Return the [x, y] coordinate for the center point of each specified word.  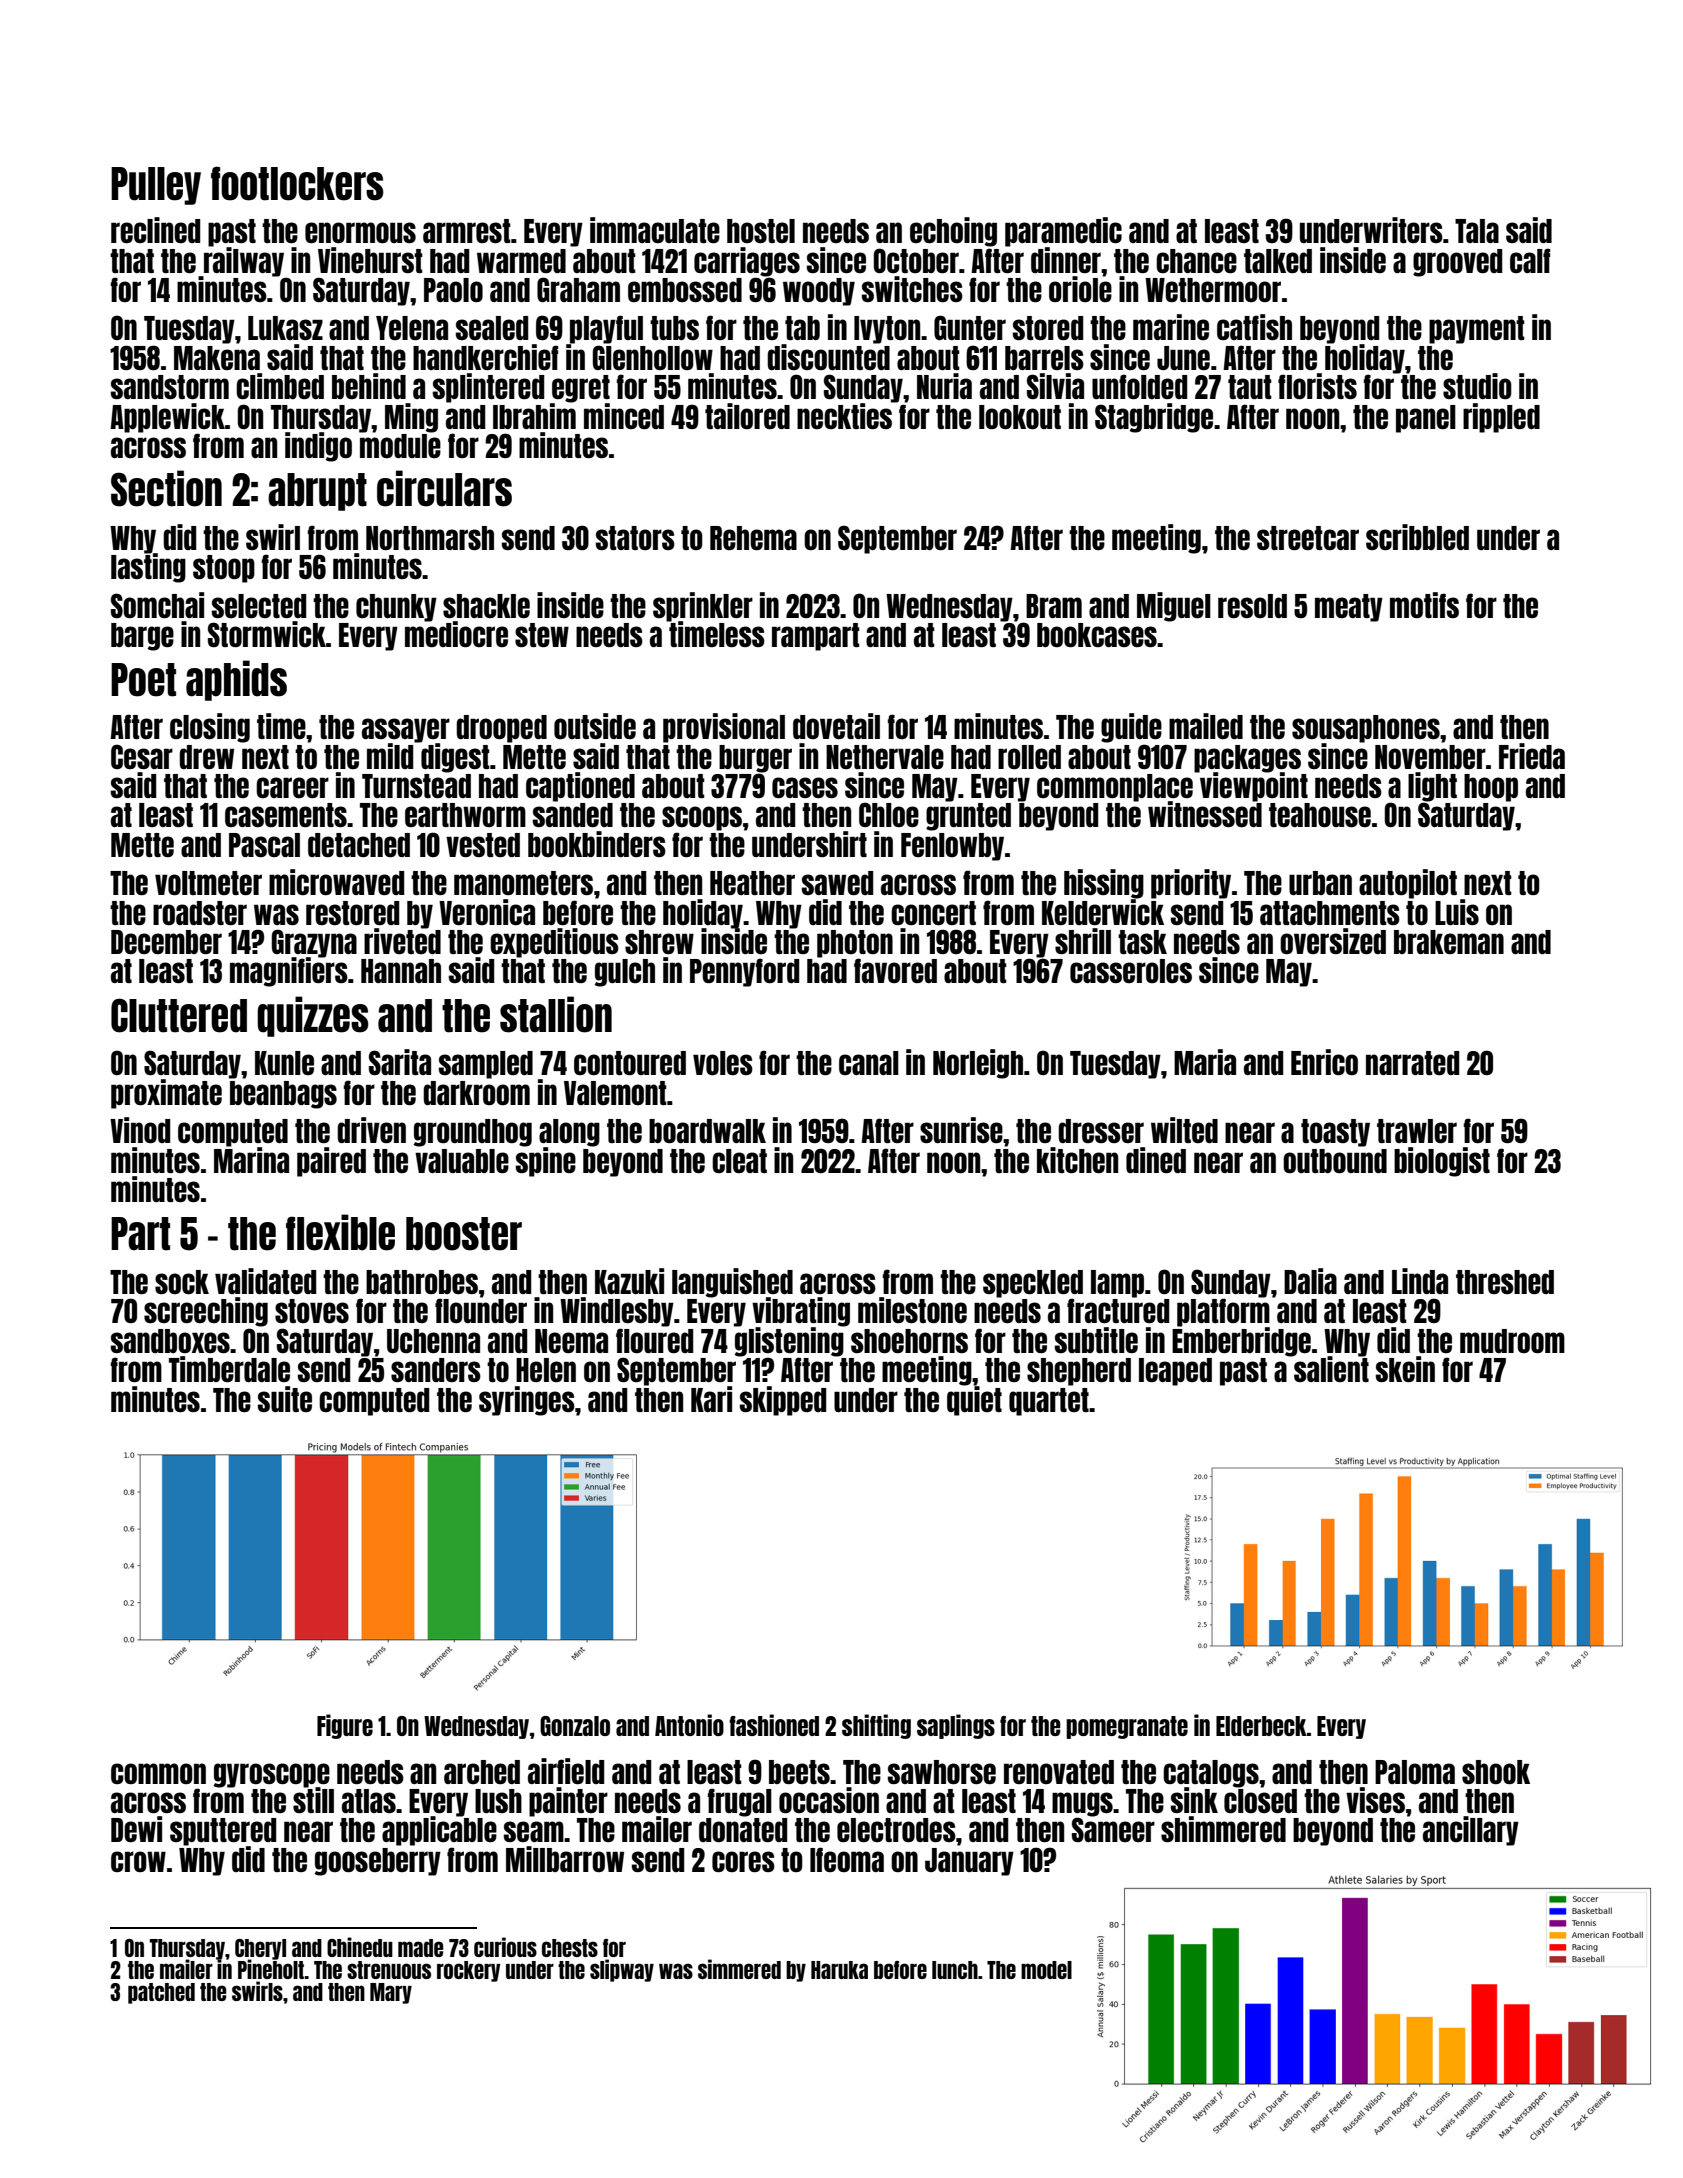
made [421, 1948]
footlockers [297, 183]
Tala [1477, 231]
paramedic [1063, 232]
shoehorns [909, 1341]
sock [182, 1282]
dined [1156, 1160]
